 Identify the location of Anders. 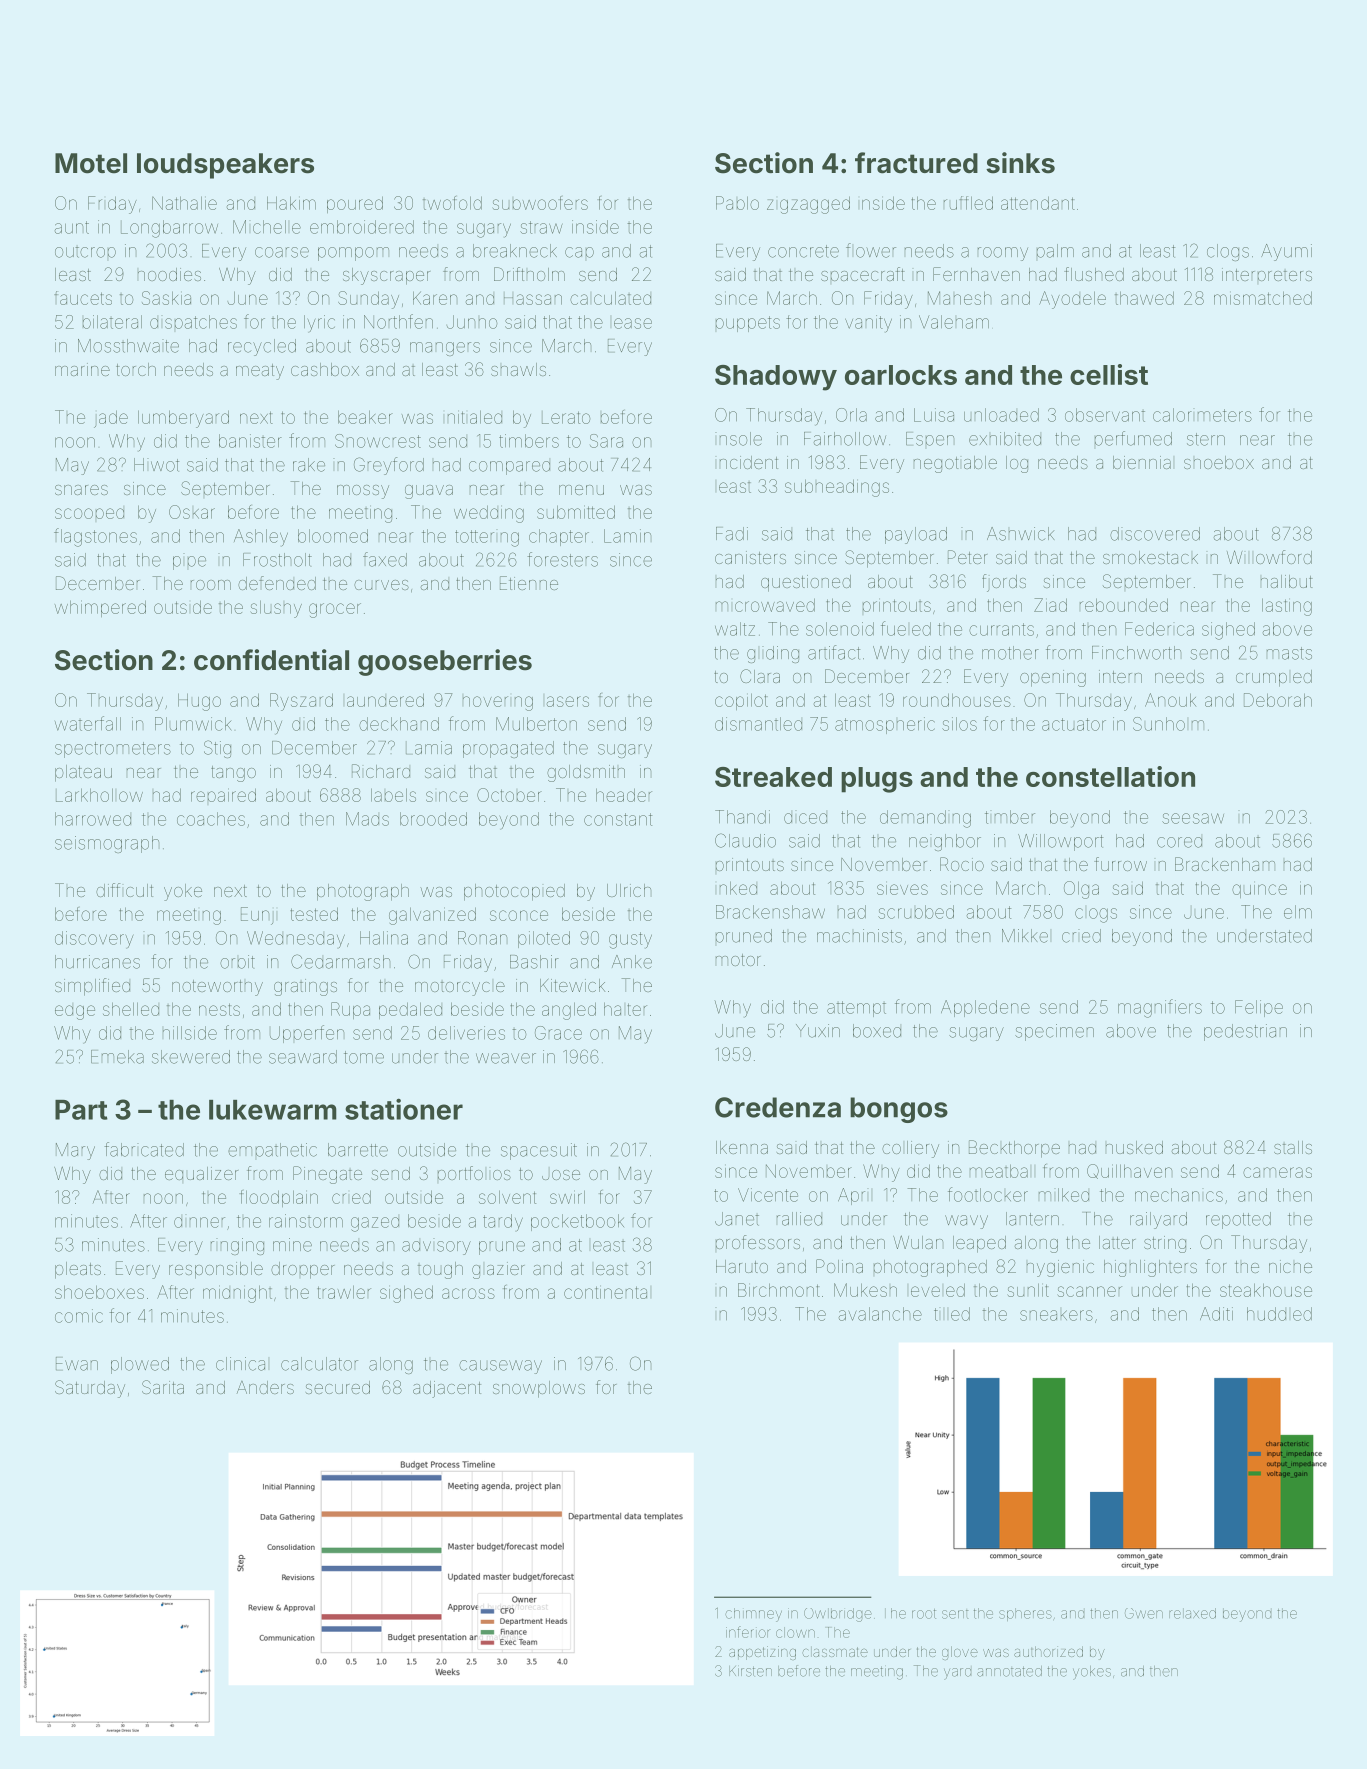
(265, 1387).
